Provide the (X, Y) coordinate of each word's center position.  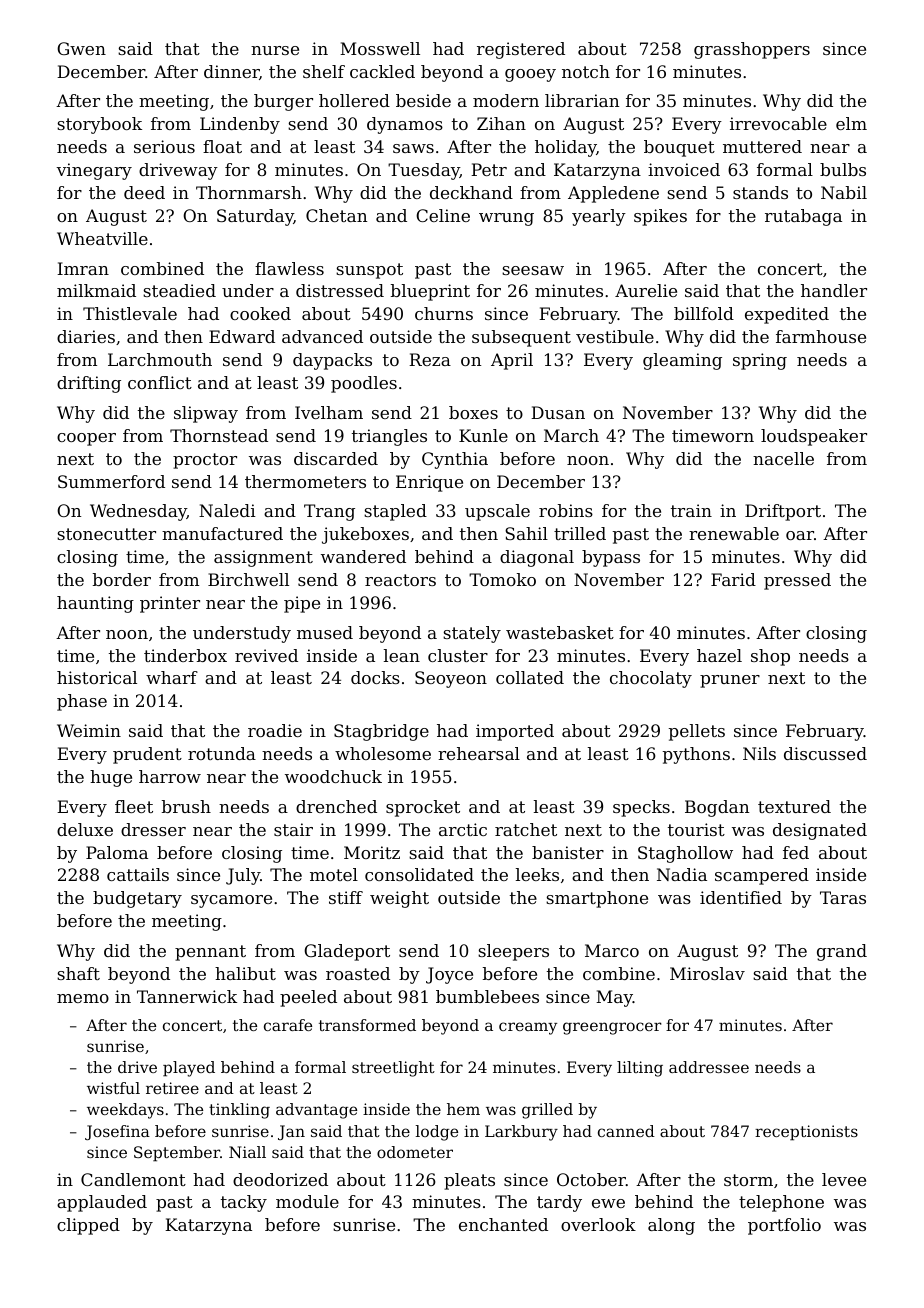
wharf (172, 677)
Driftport (783, 512)
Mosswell (380, 48)
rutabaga (803, 217)
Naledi (227, 510)
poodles (364, 384)
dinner (231, 71)
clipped (88, 1226)
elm (851, 123)
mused (325, 632)
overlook (598, 1224)
